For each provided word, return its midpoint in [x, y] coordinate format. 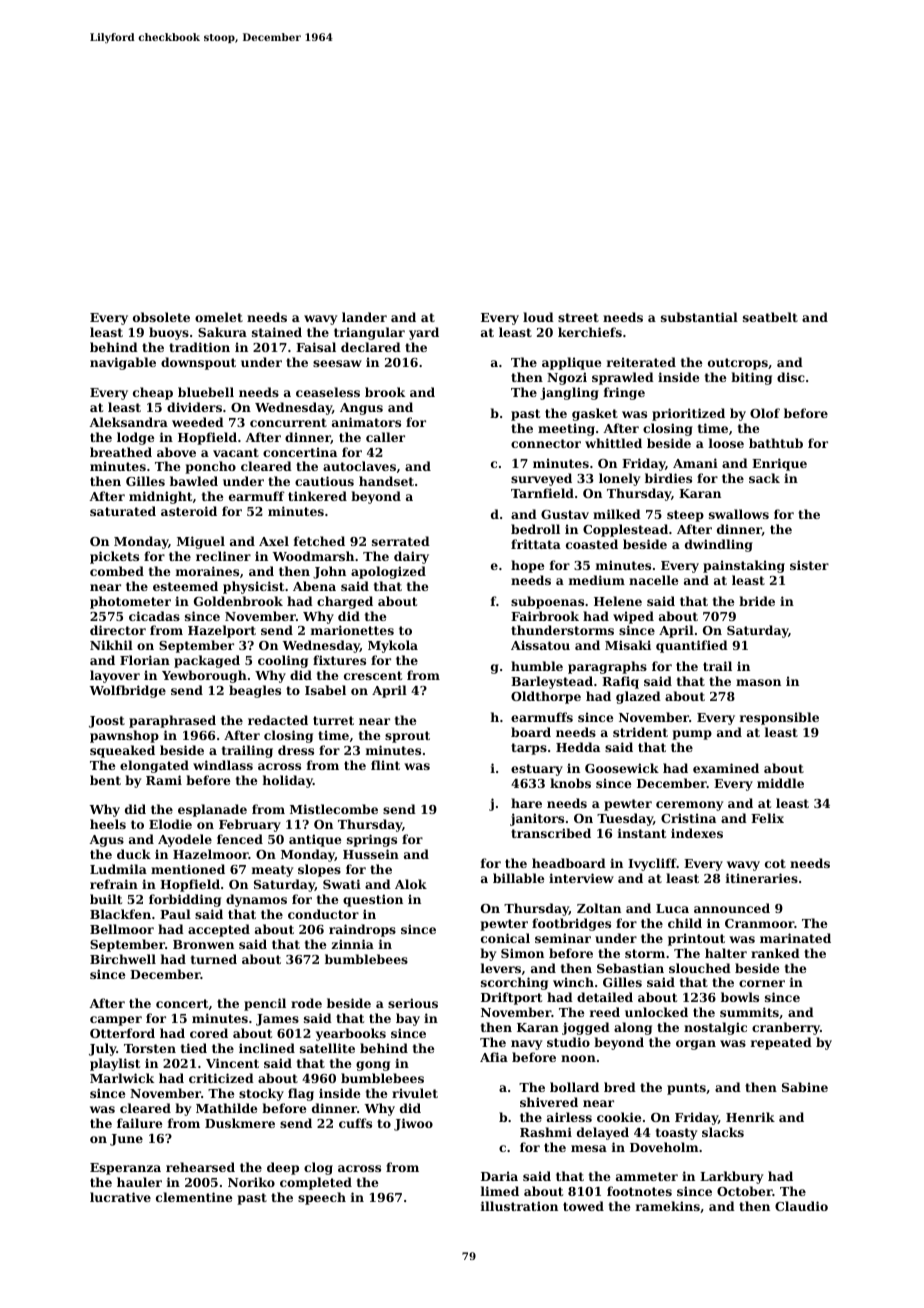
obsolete [161, 317]
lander [364, 317]
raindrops [362, 930]
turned [214, 959]
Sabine [805, 1087]
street [578, 317]
